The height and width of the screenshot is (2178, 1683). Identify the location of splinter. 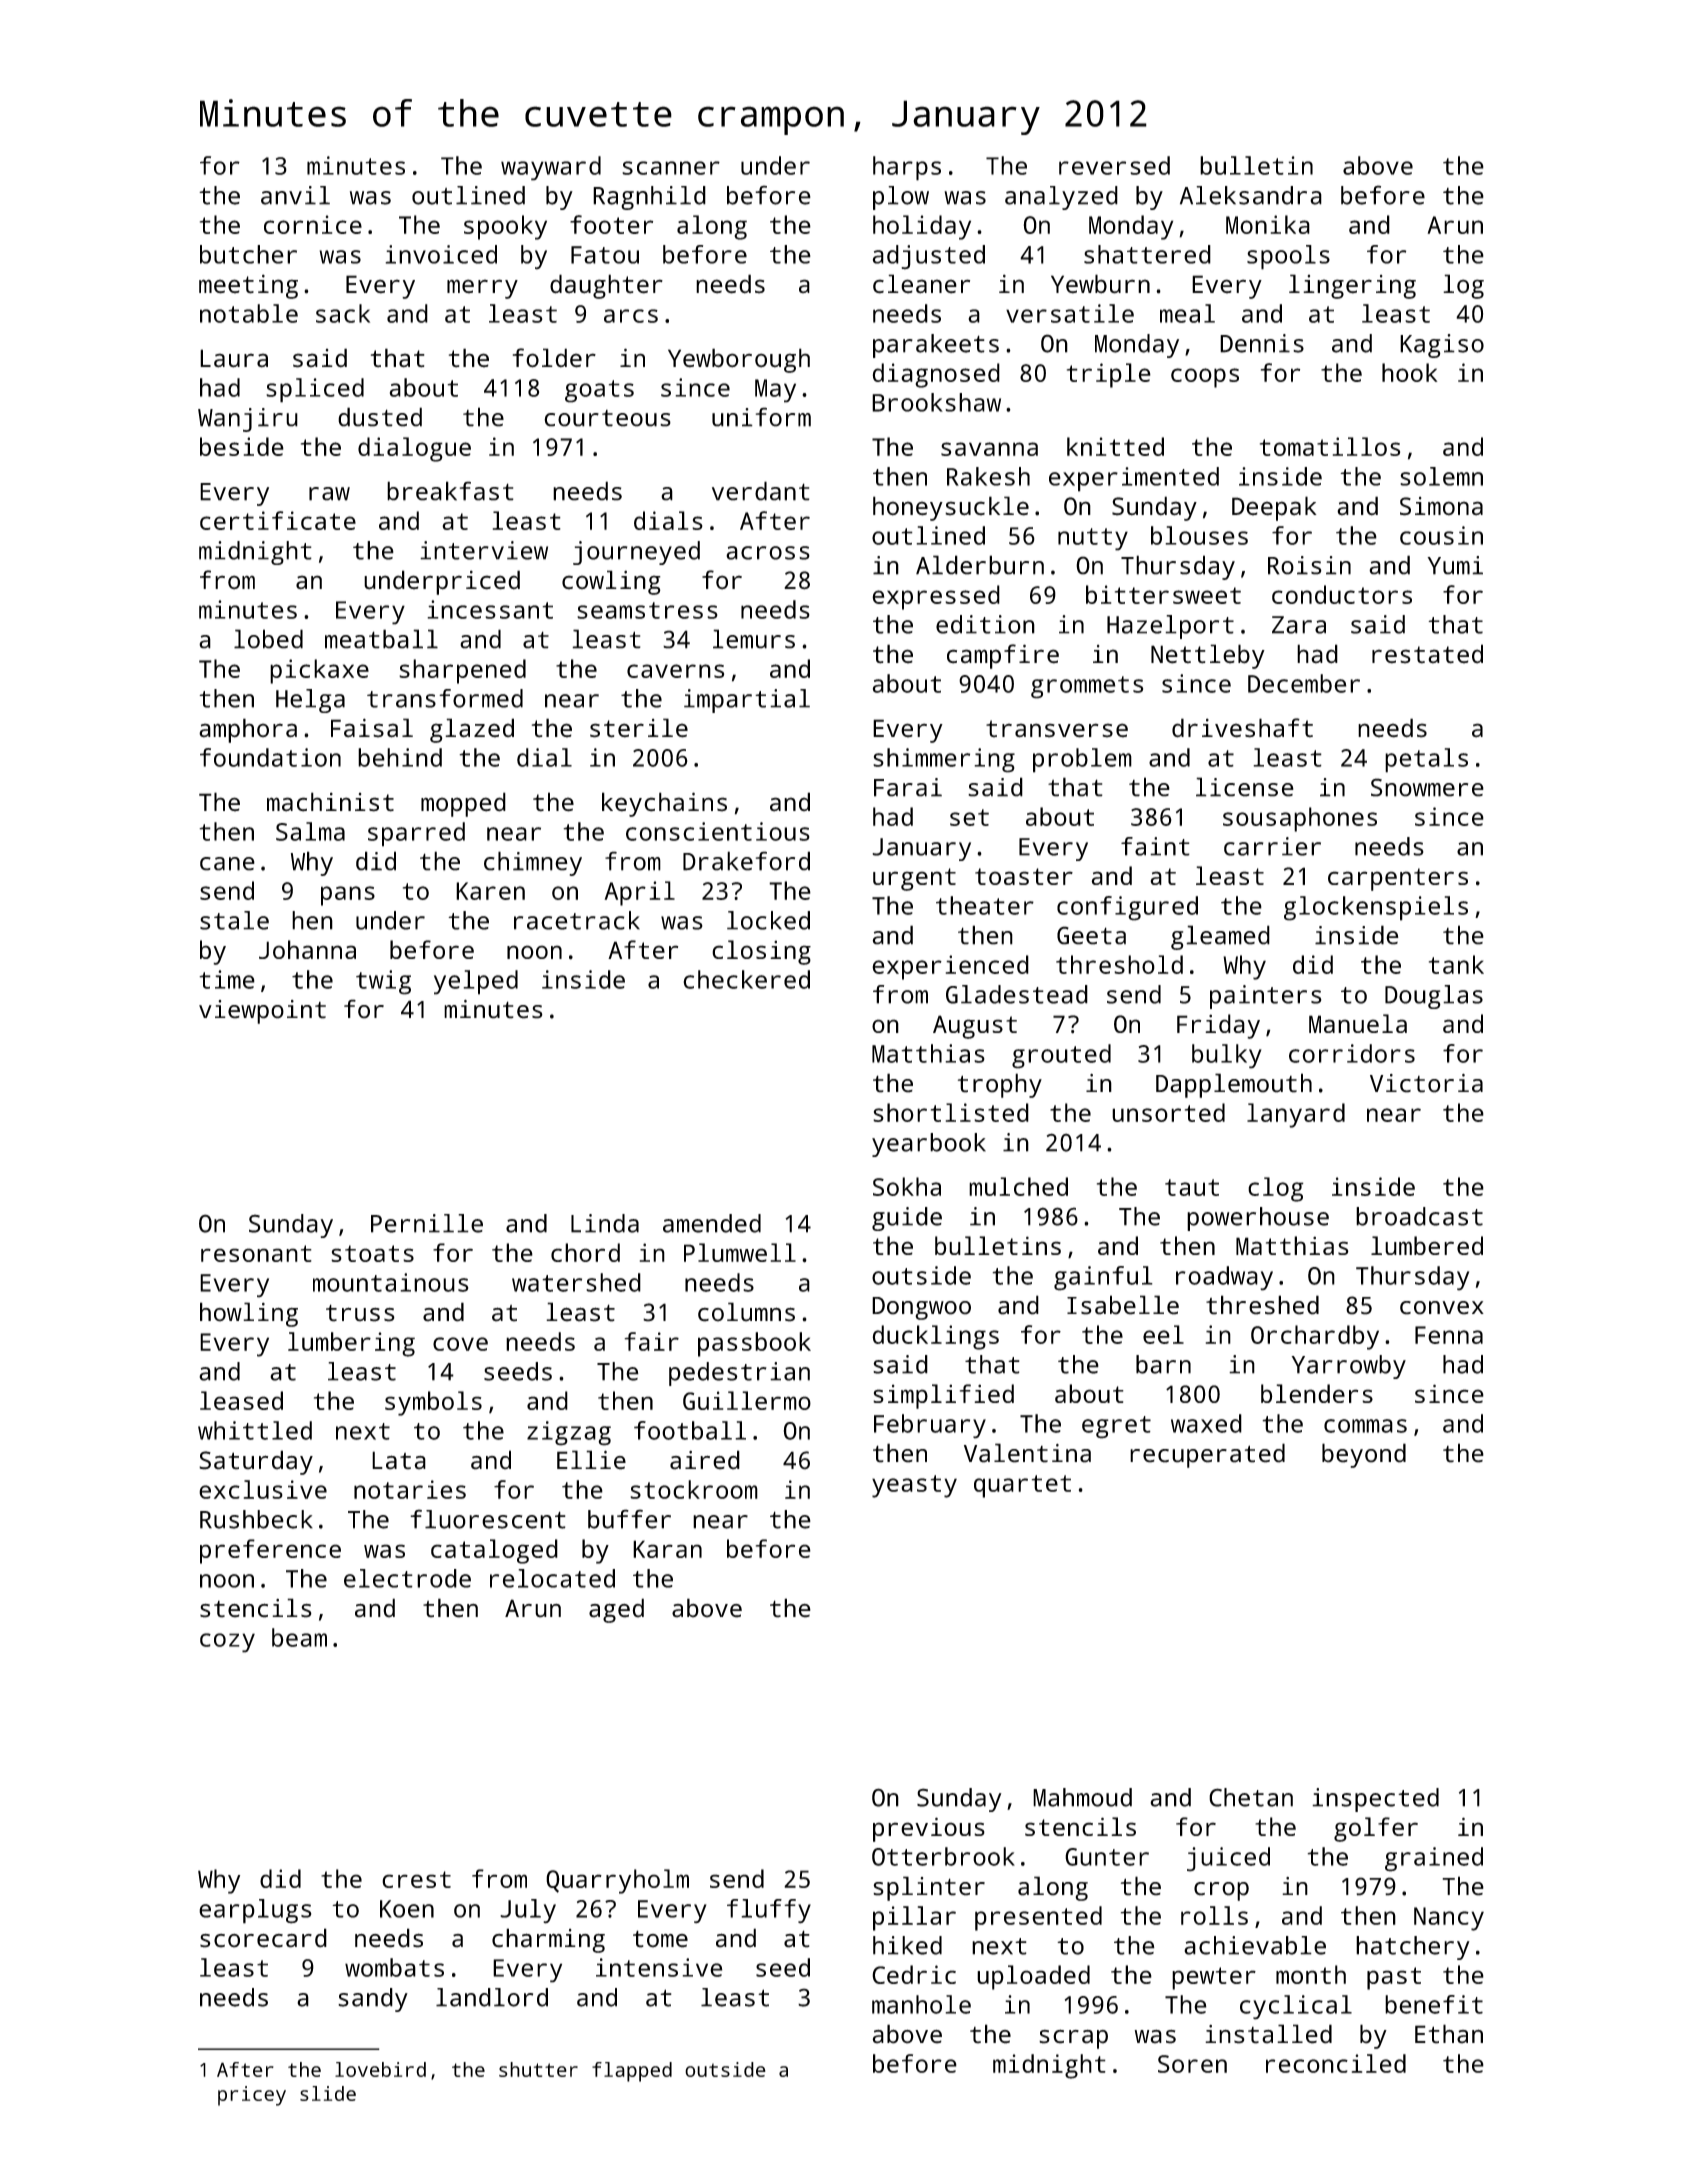
(929, 1888).
